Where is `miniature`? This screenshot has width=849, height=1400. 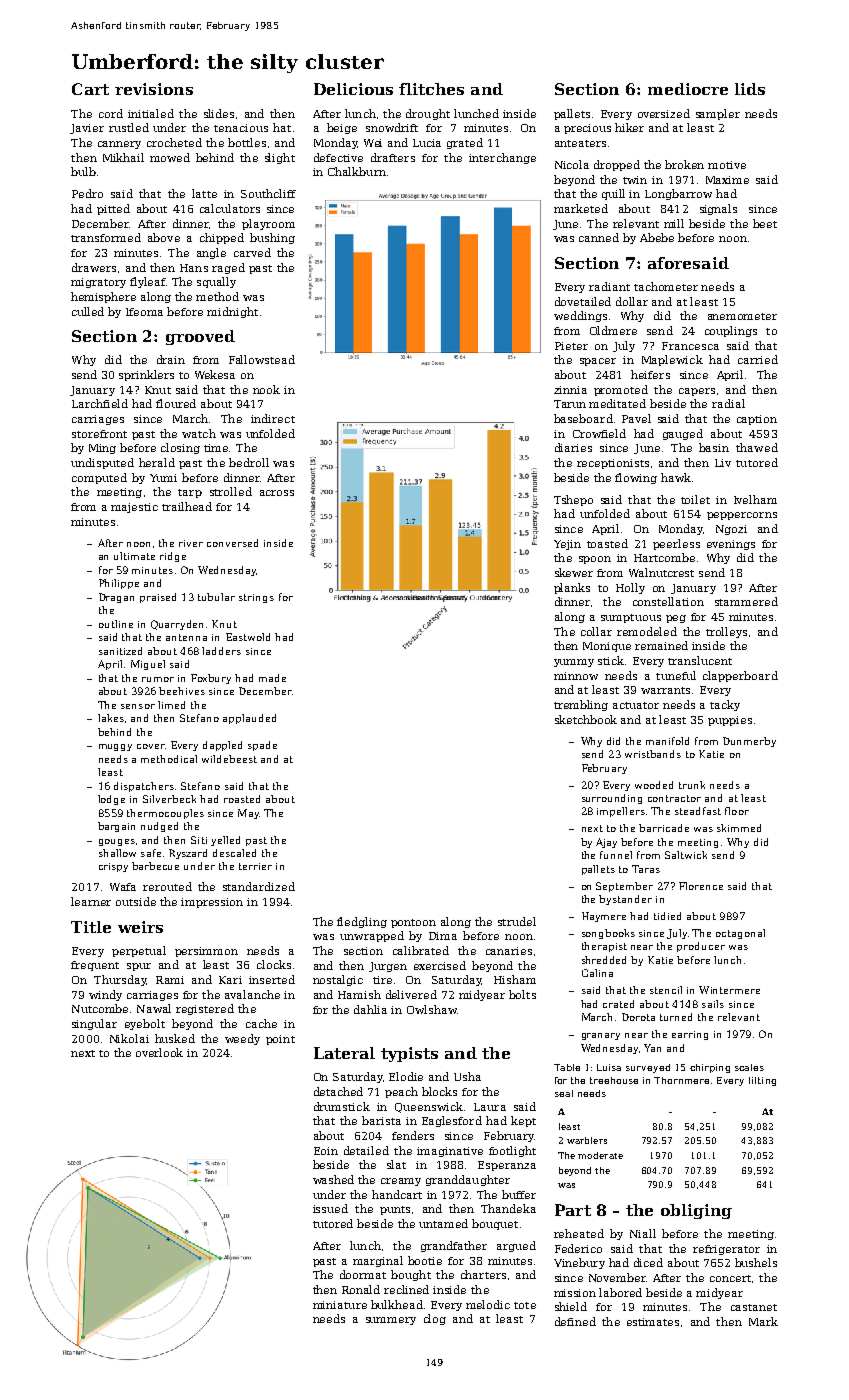 miniature is located at coordinates (340, 1305).
